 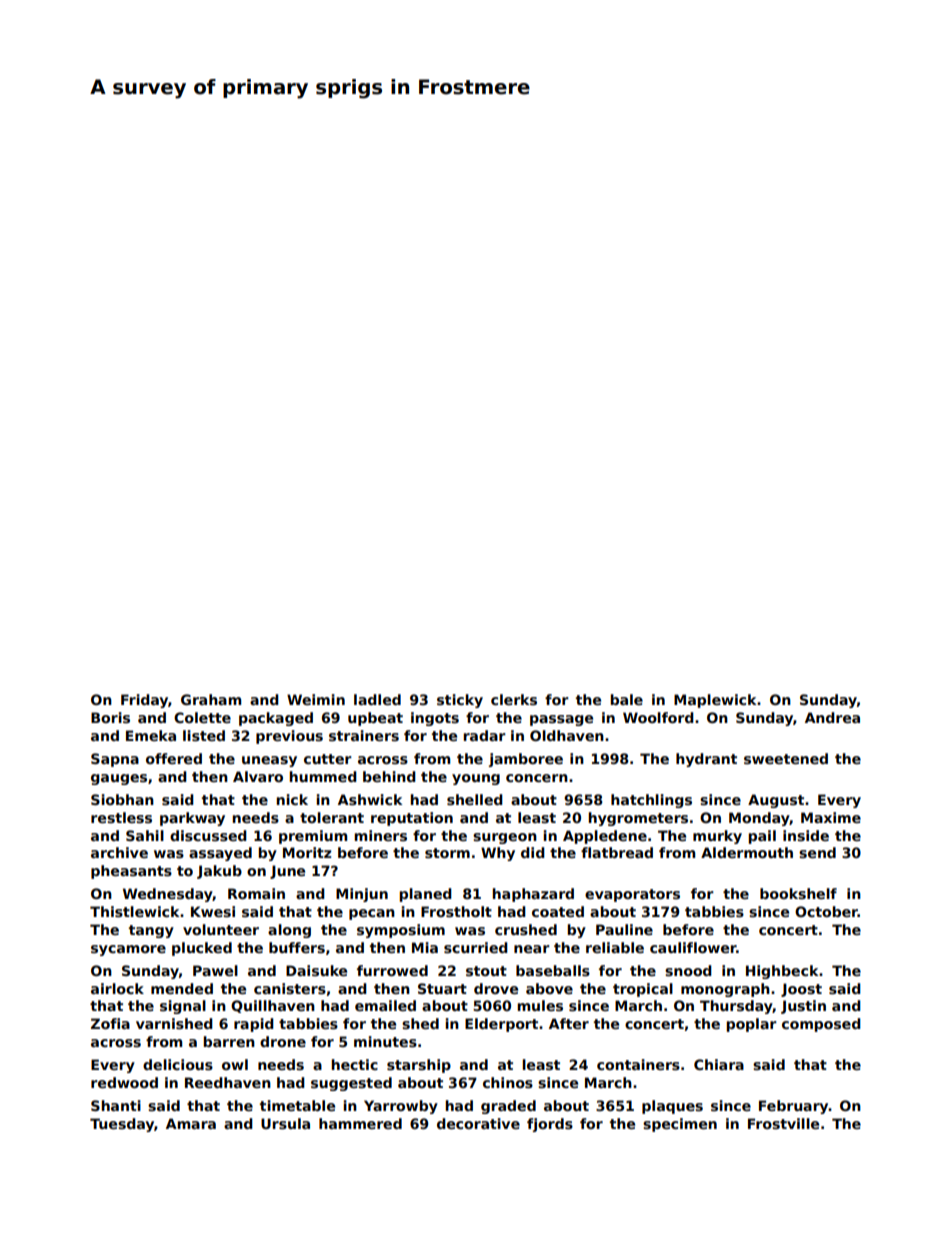 I want to click on storm, so click(x=447, y=853).
